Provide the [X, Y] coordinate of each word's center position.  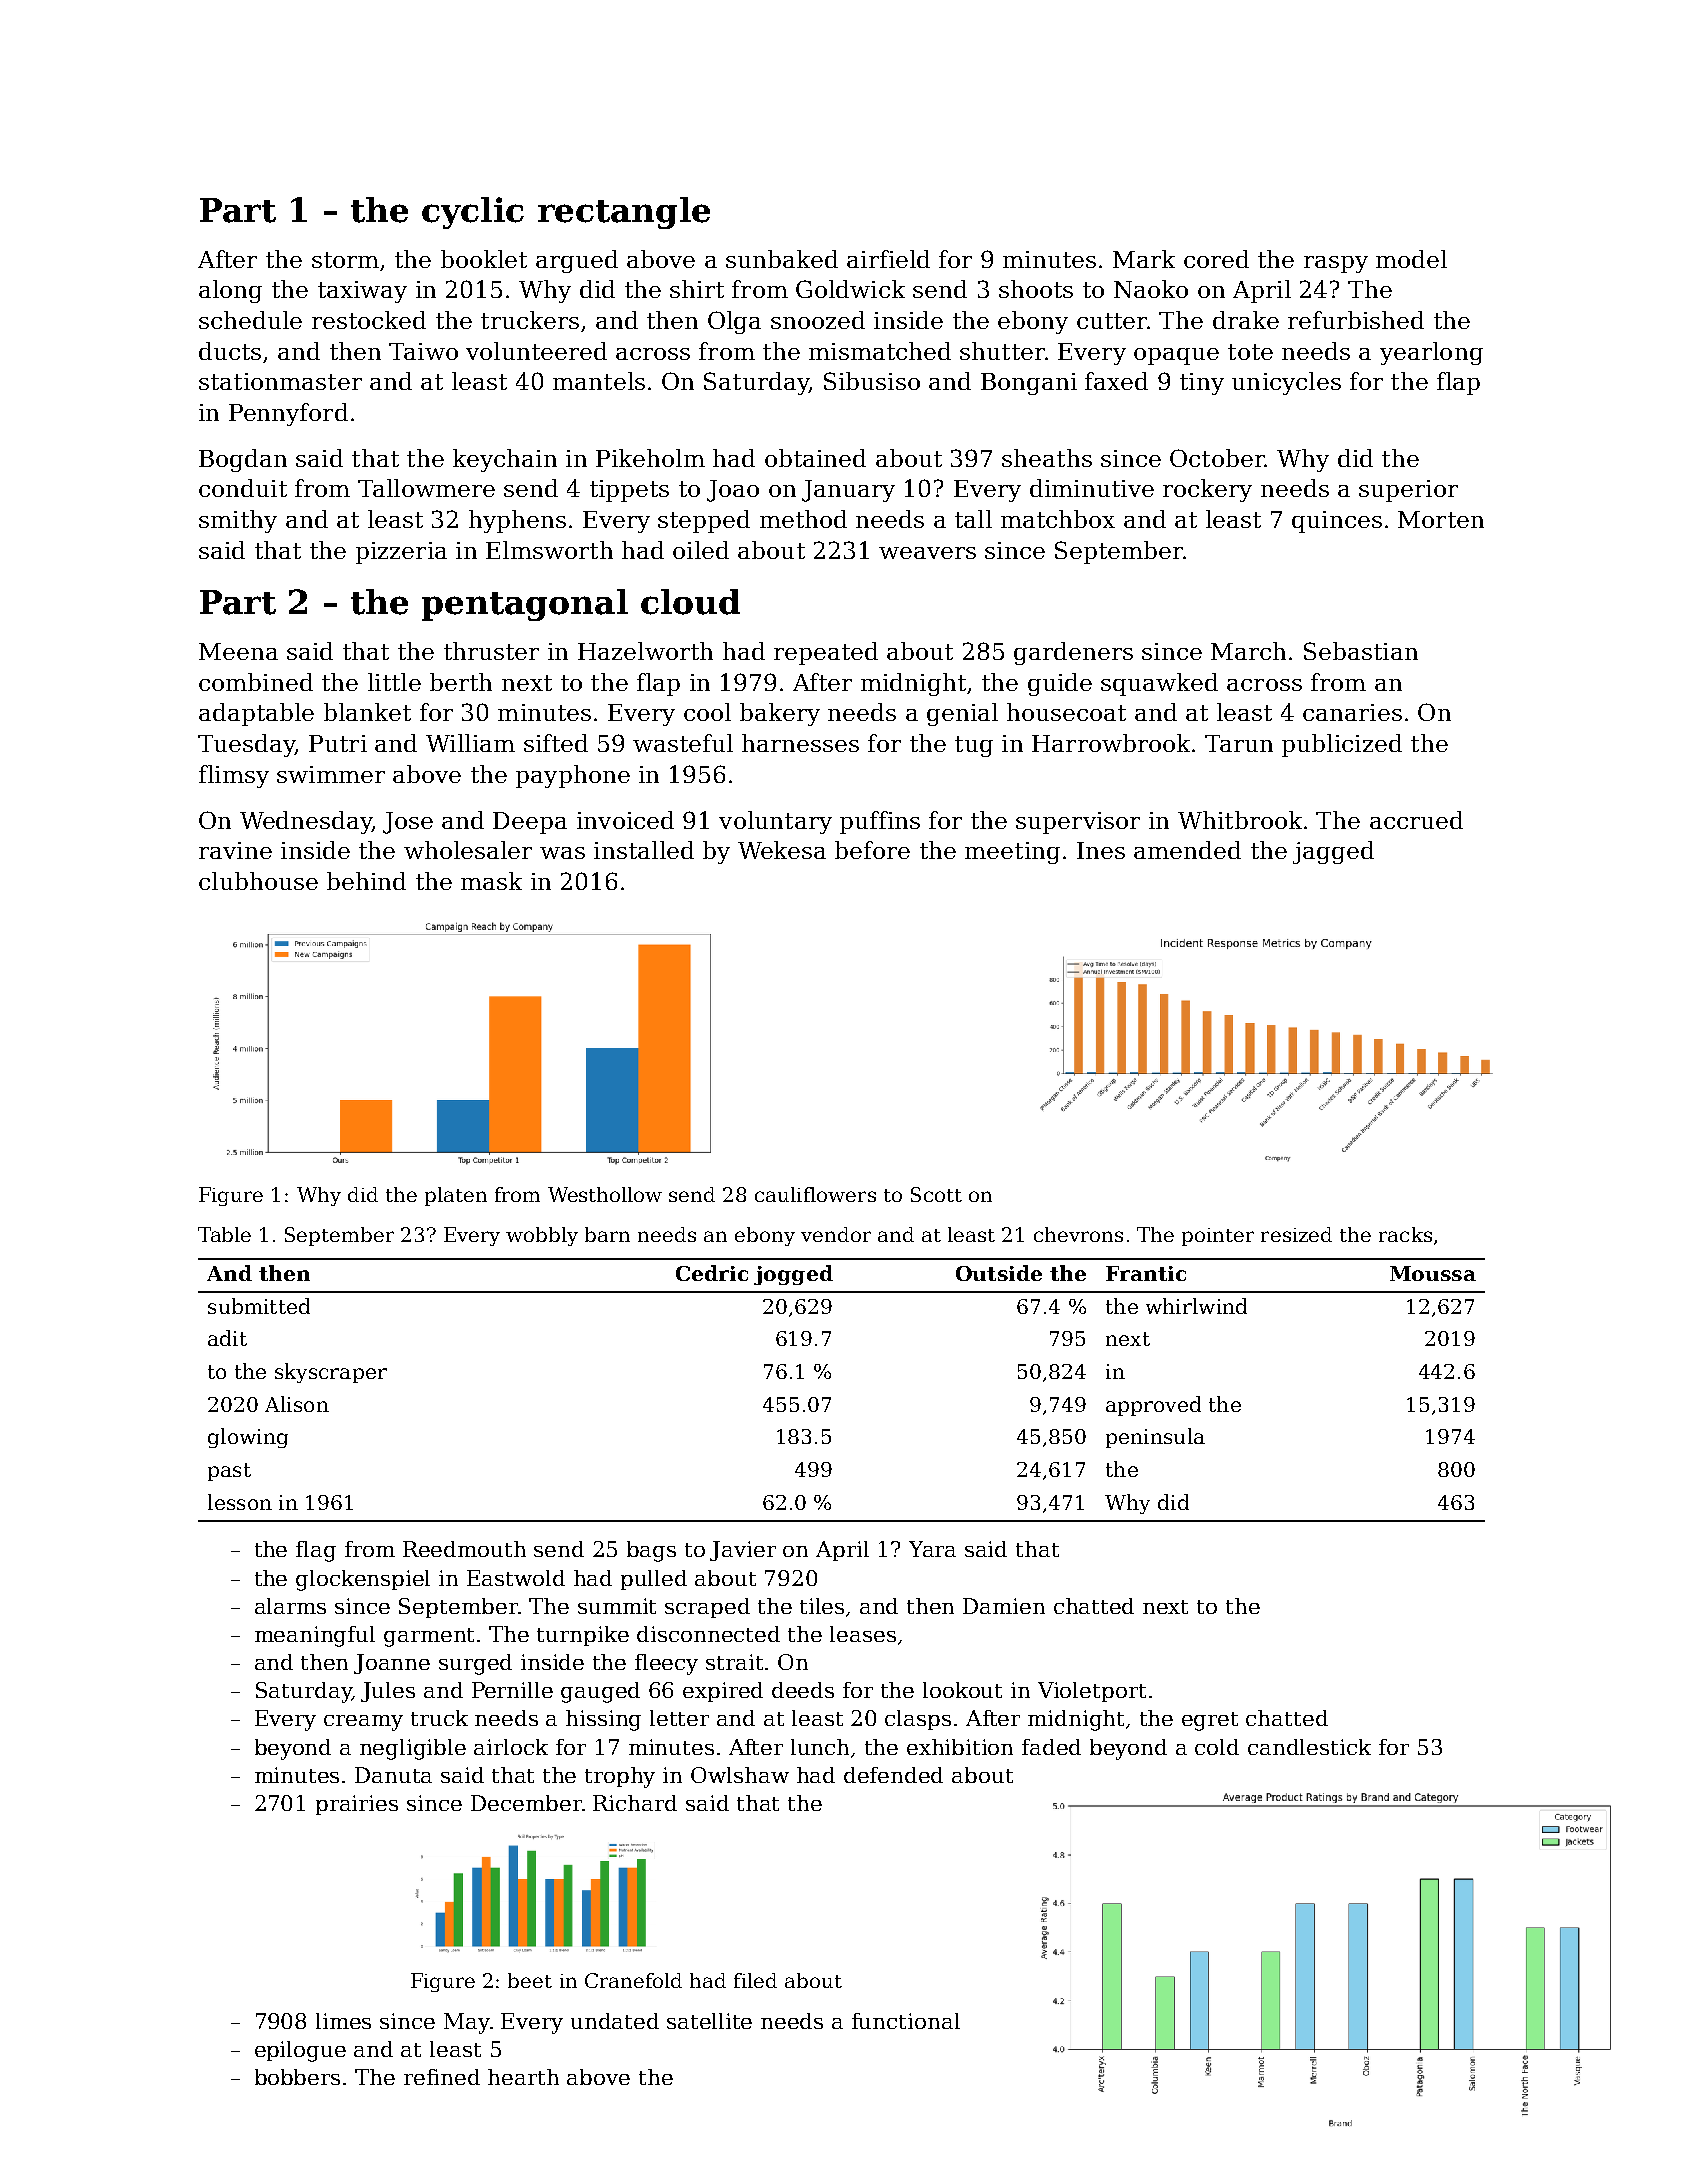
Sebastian [1361, 651]
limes [343, 2021]
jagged [1333, 852]
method [803, 519]
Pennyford [288, 414]
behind [366, 881]
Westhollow [605, 1194]
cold [1217, 1747]
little [394, 682]
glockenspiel [363, 1580]
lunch [820, 1747]
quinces [1337, 522]
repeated [826, 653]
